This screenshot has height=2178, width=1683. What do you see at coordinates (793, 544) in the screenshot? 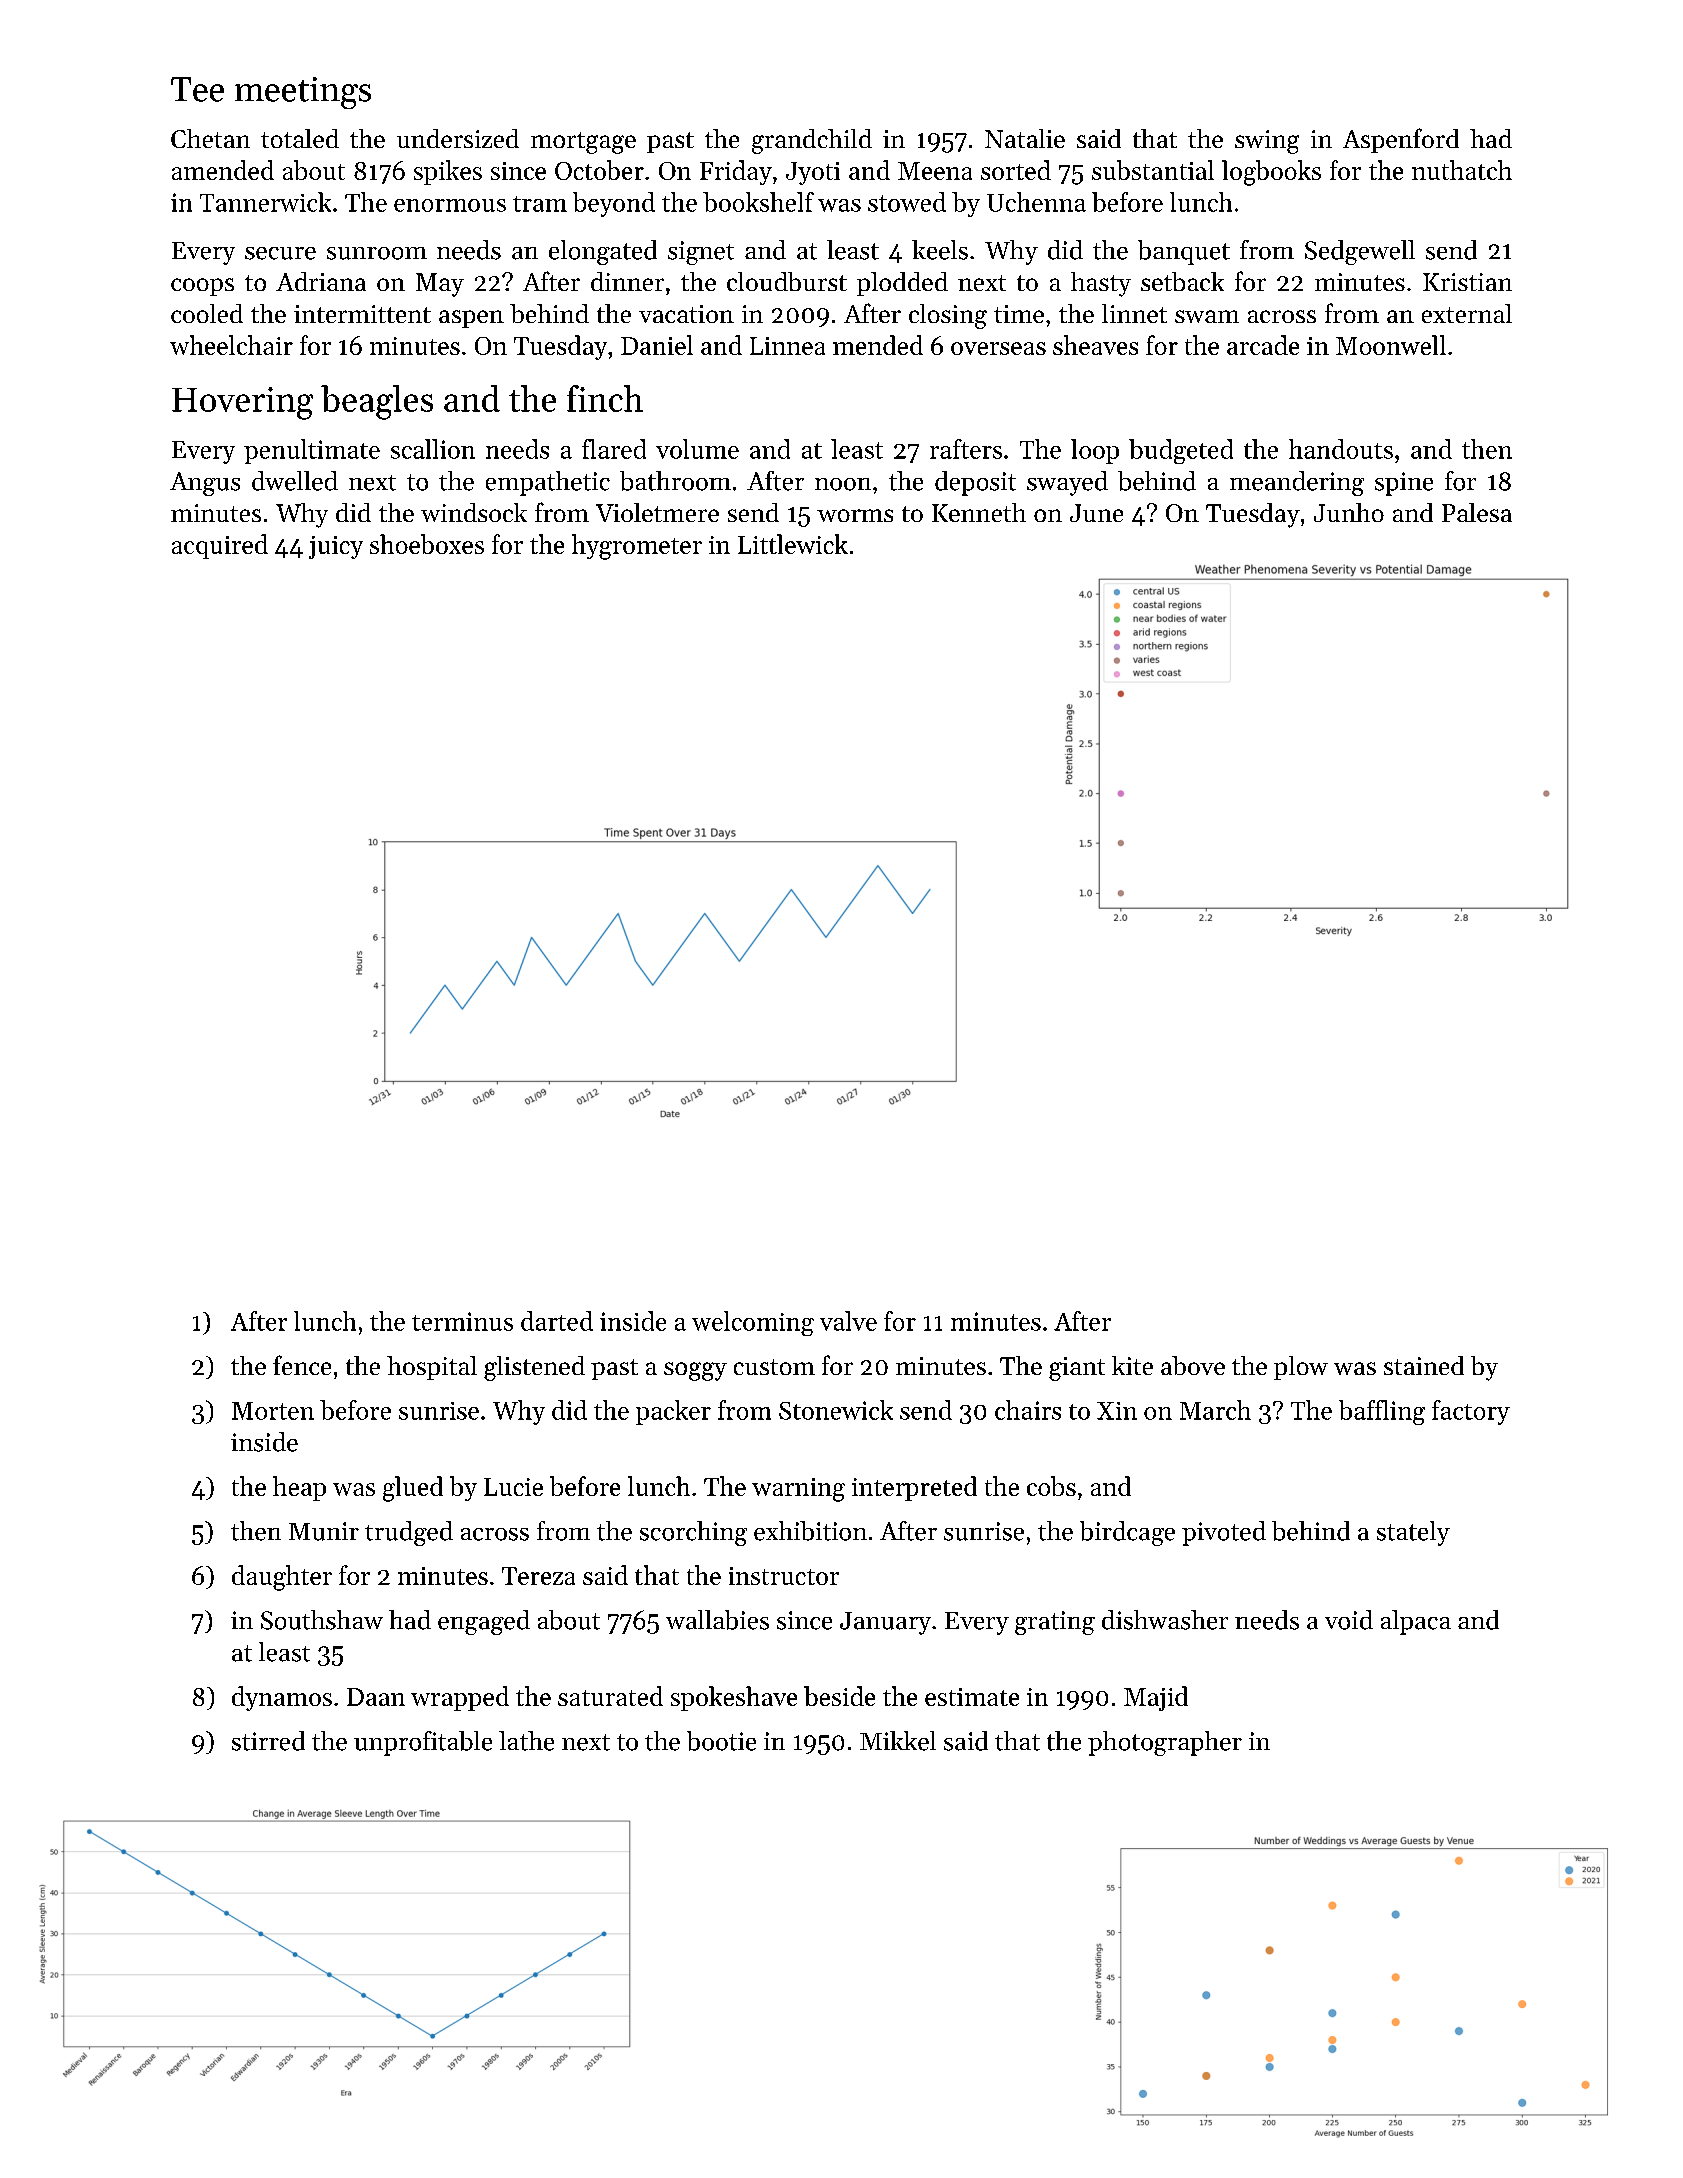
I see `Littlewick` at bounding box center [793, 544].
